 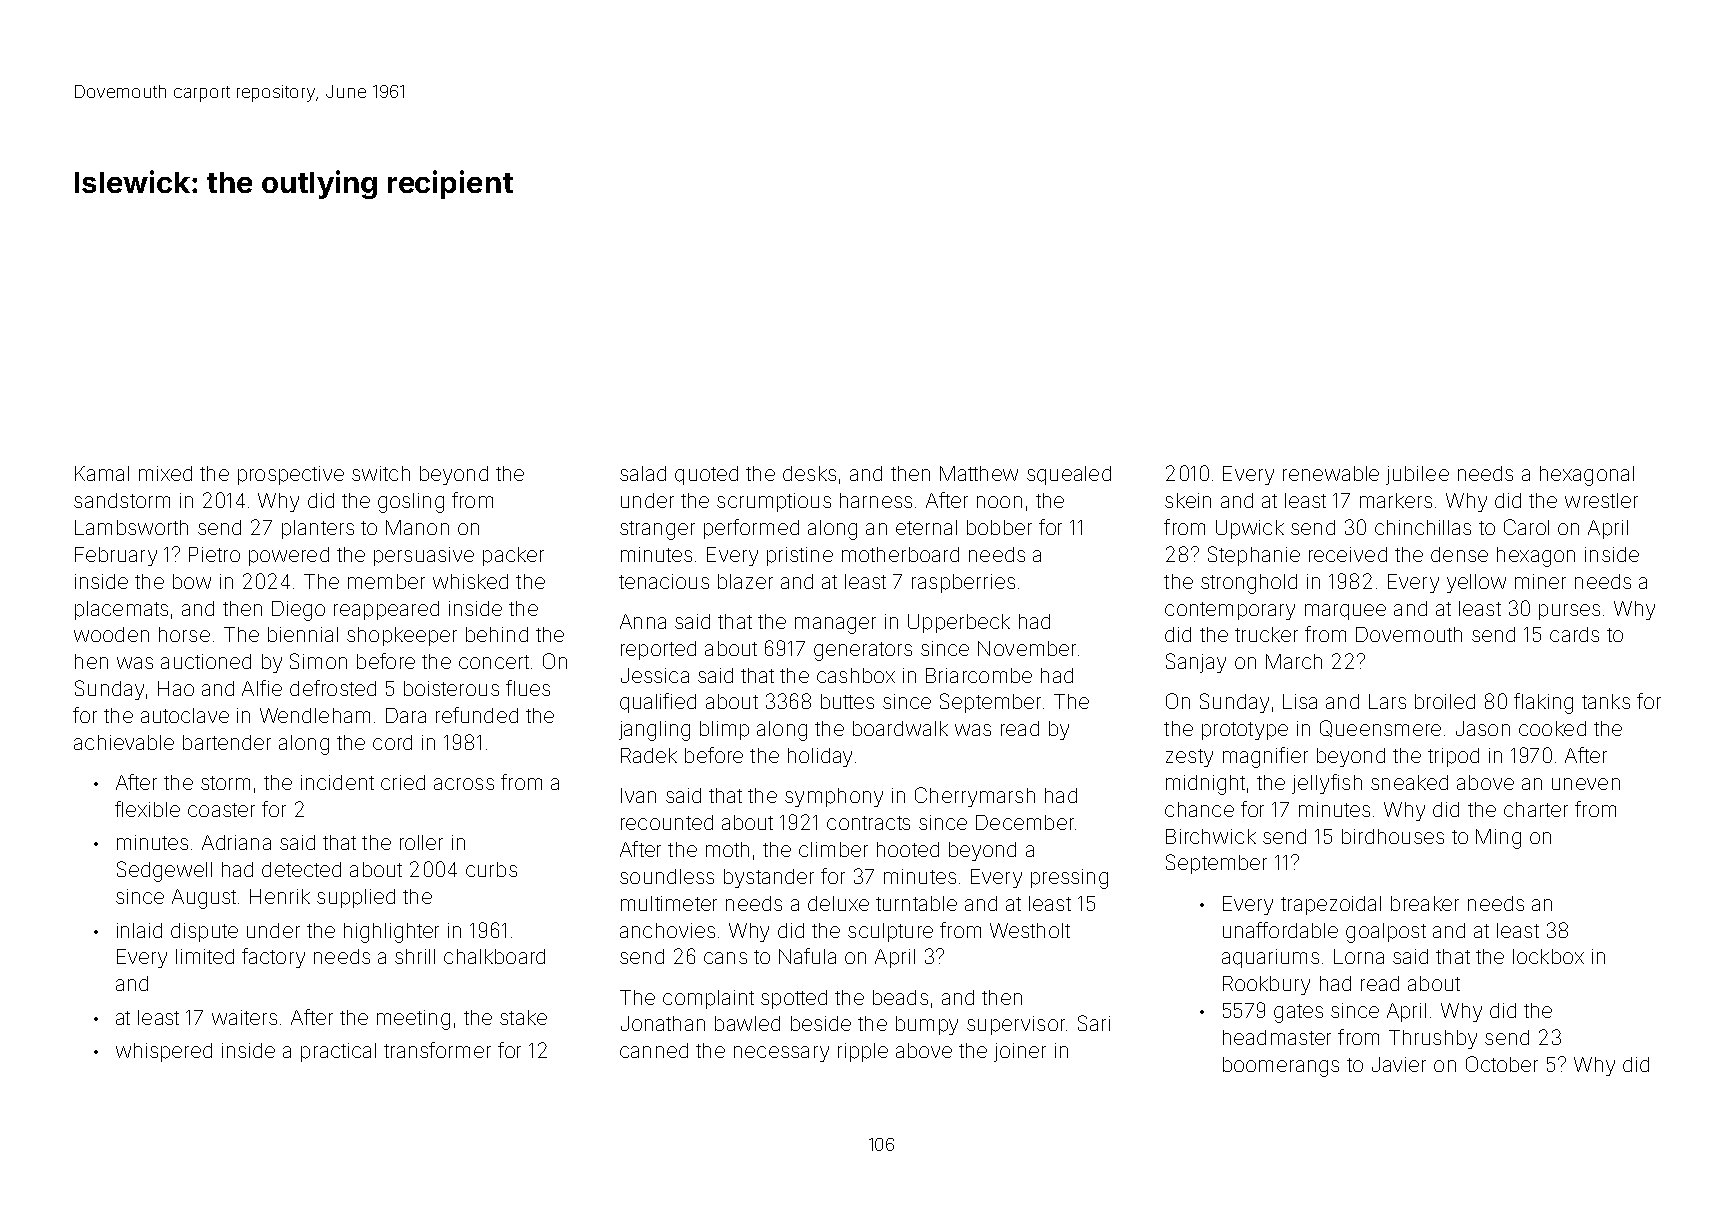 I want to click on desks, so click(x=809, y=473).
